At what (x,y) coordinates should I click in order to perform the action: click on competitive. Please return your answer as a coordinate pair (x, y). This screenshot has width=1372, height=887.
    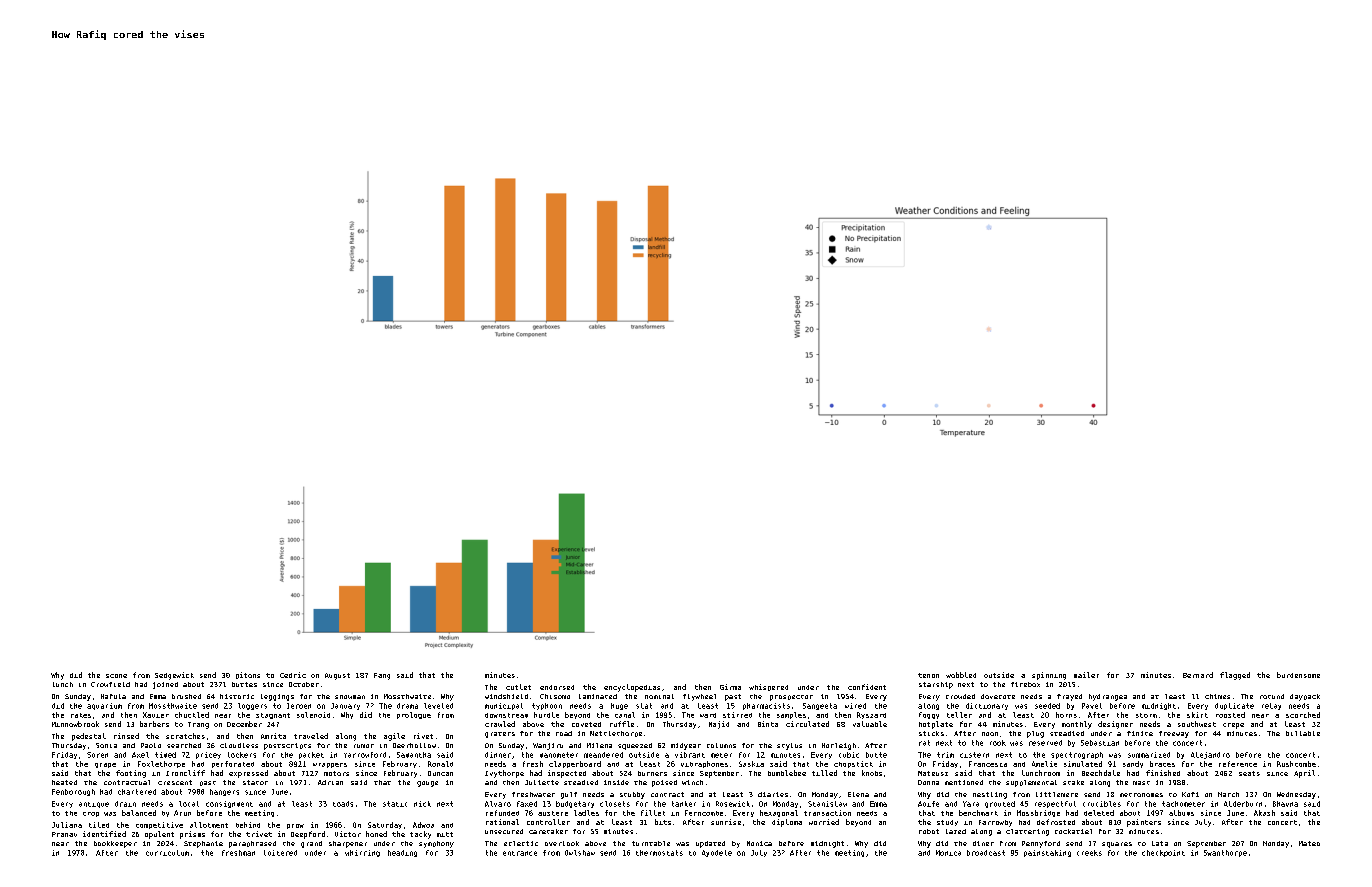
    Looking at the image, I should click on (159, 825).
